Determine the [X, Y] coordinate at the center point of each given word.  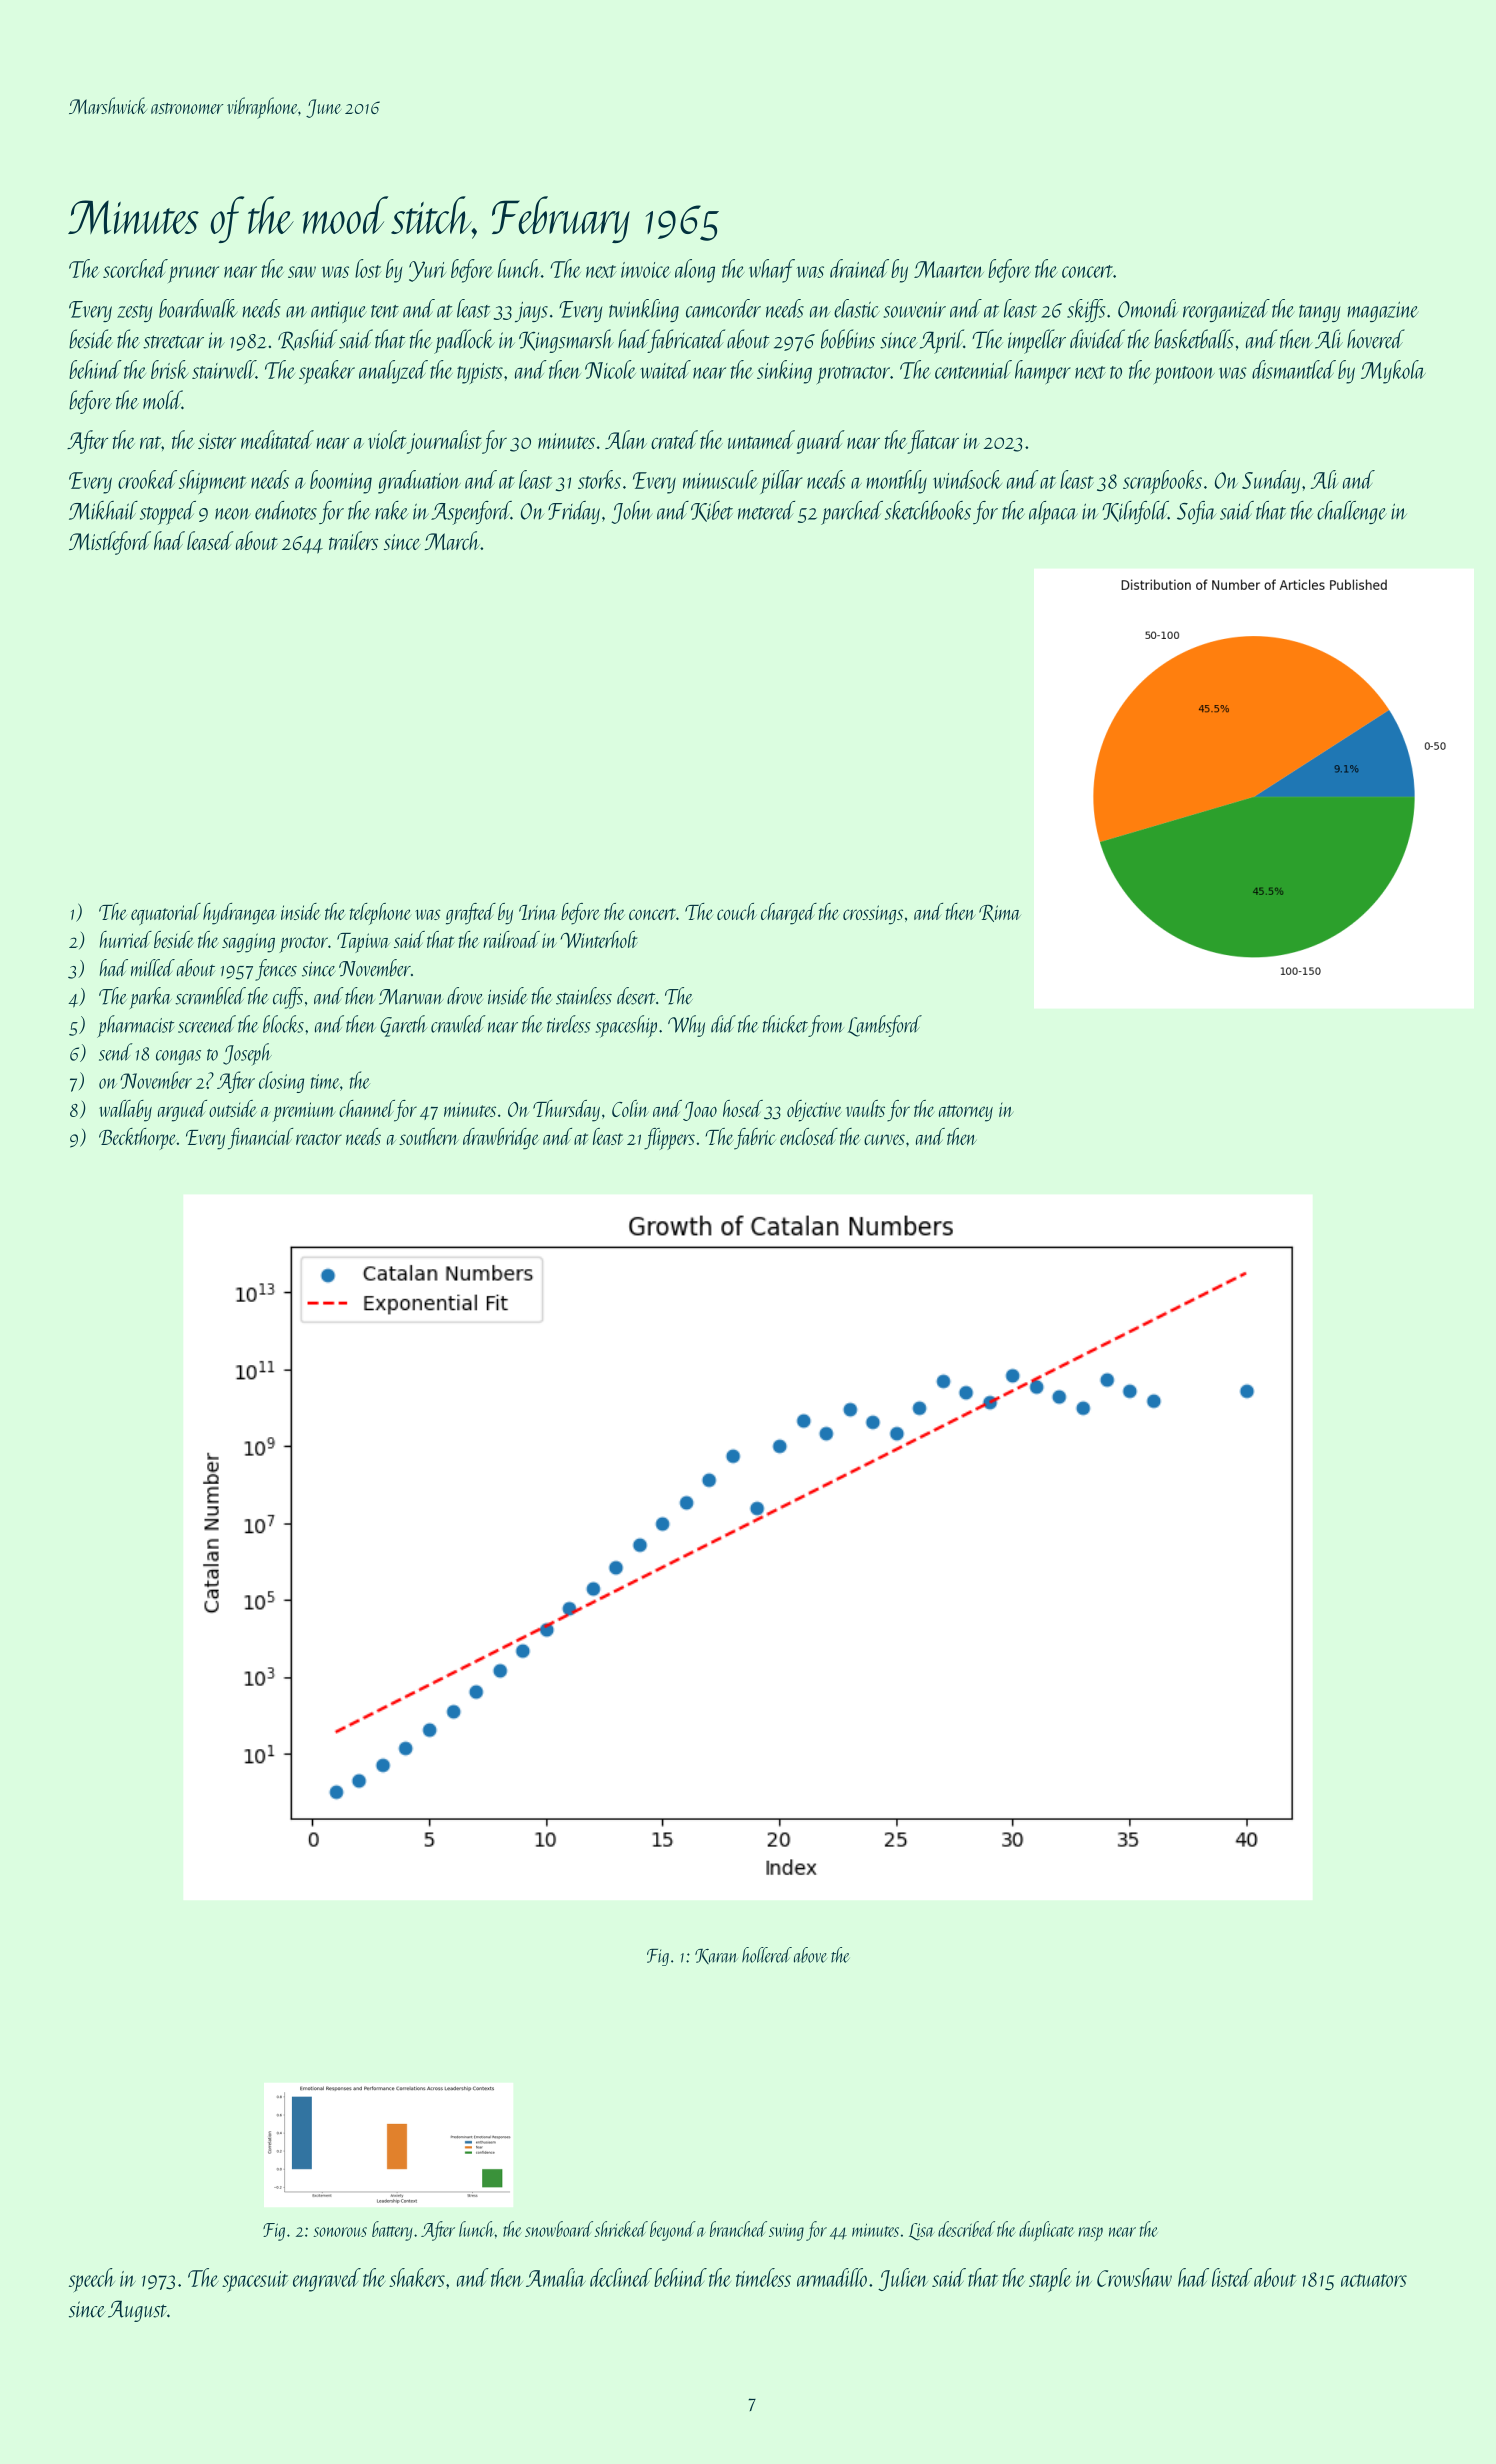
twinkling [644, 310]
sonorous [340, 2232]
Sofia [1196, 512]
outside [233, 1108]
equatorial [166, 914]
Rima [1000, 913]
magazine [1382, 311]
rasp [1090, 2234]
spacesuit [255, 2281]
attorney [966, 1113]
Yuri [427, 271]
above [810, 1955]
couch [737, 911]
